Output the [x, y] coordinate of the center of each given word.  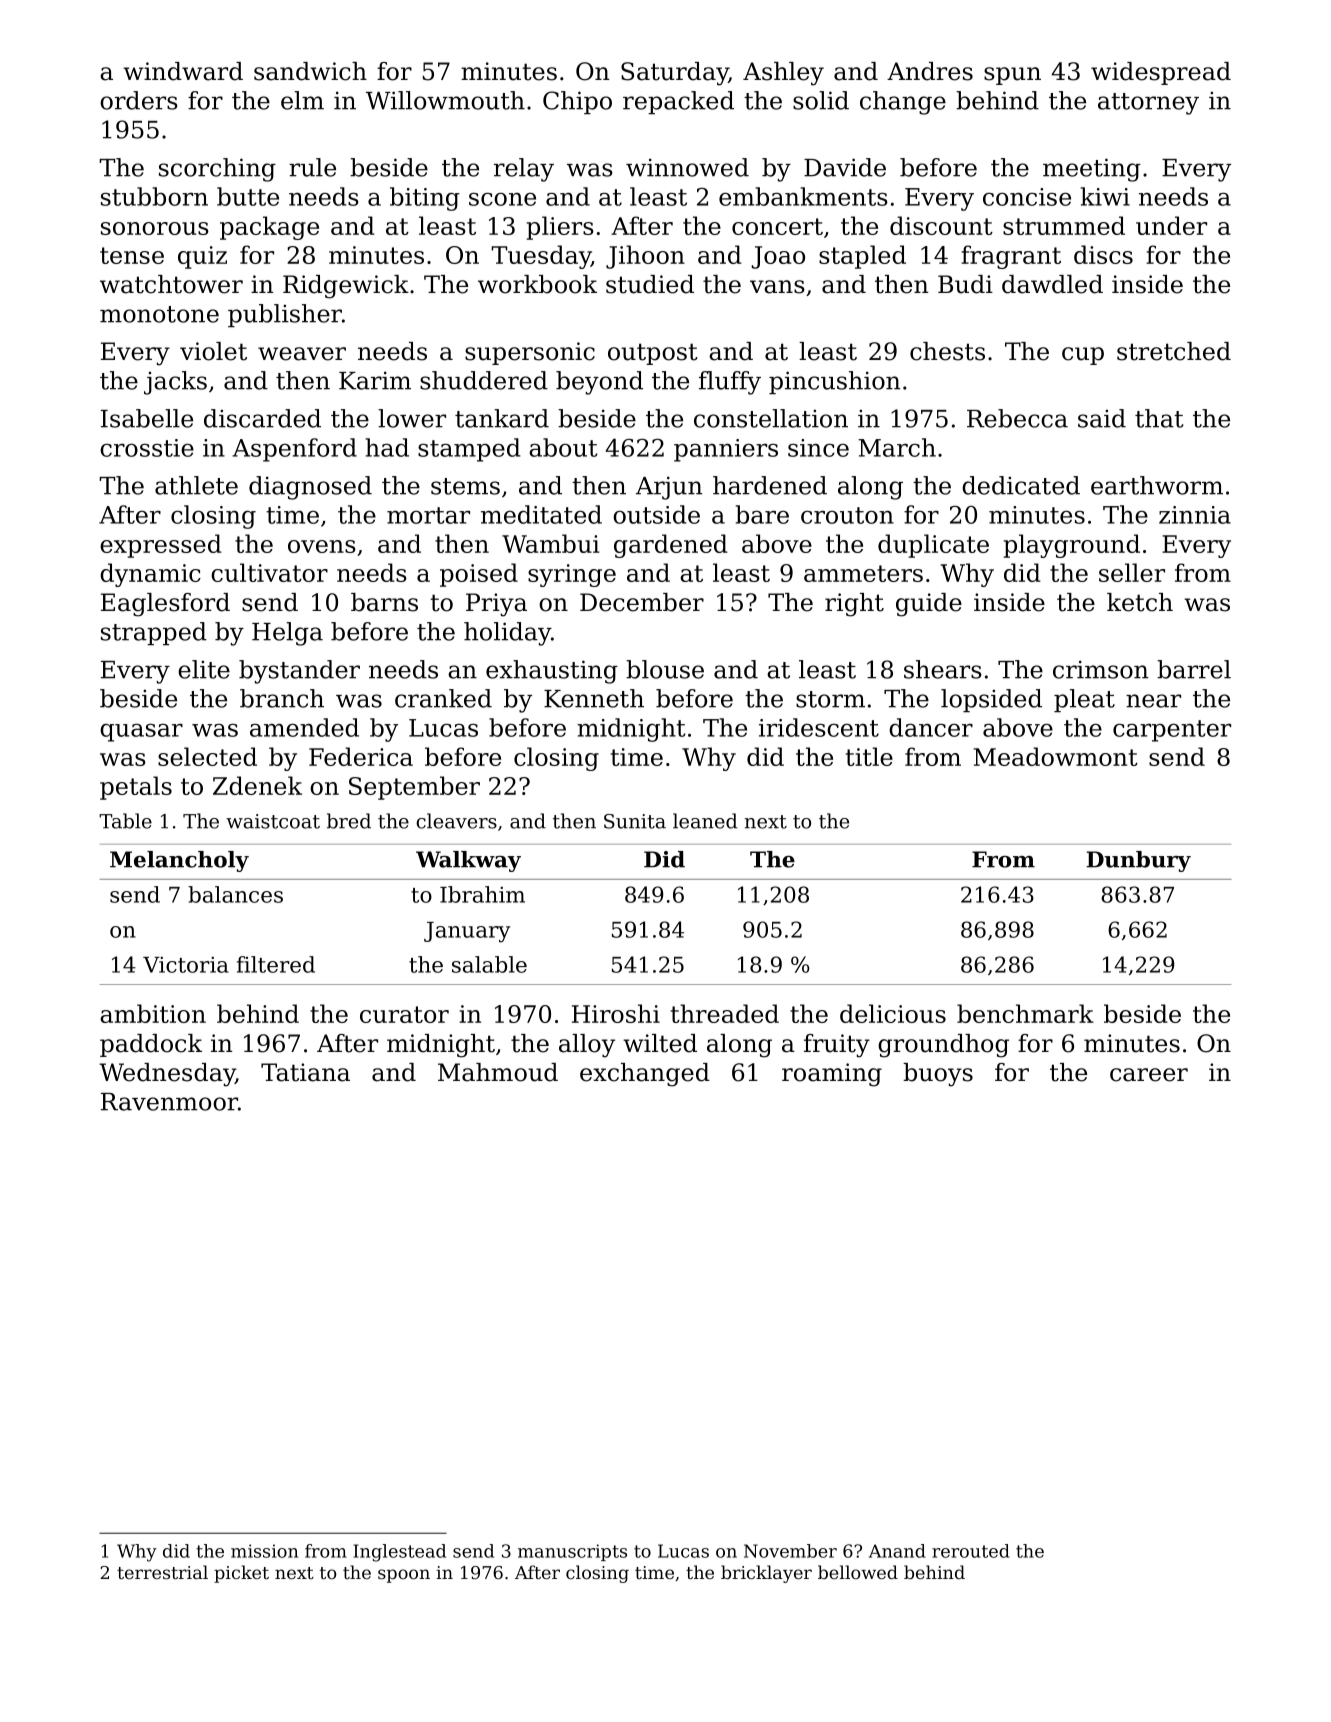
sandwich [310, 71]
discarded [262, 418]
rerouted [971, 1551]
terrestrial [162, 1572]
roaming [832, 1075]
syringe [572, 575]
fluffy [730, 383]
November [790, 1551]
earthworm [1157, 485]
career [1149, 1075]
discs [1103, 254]
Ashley [783, 74]
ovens [322, 546]
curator [404, 1014]
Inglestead [399, 1553]
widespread [1161, 73]
